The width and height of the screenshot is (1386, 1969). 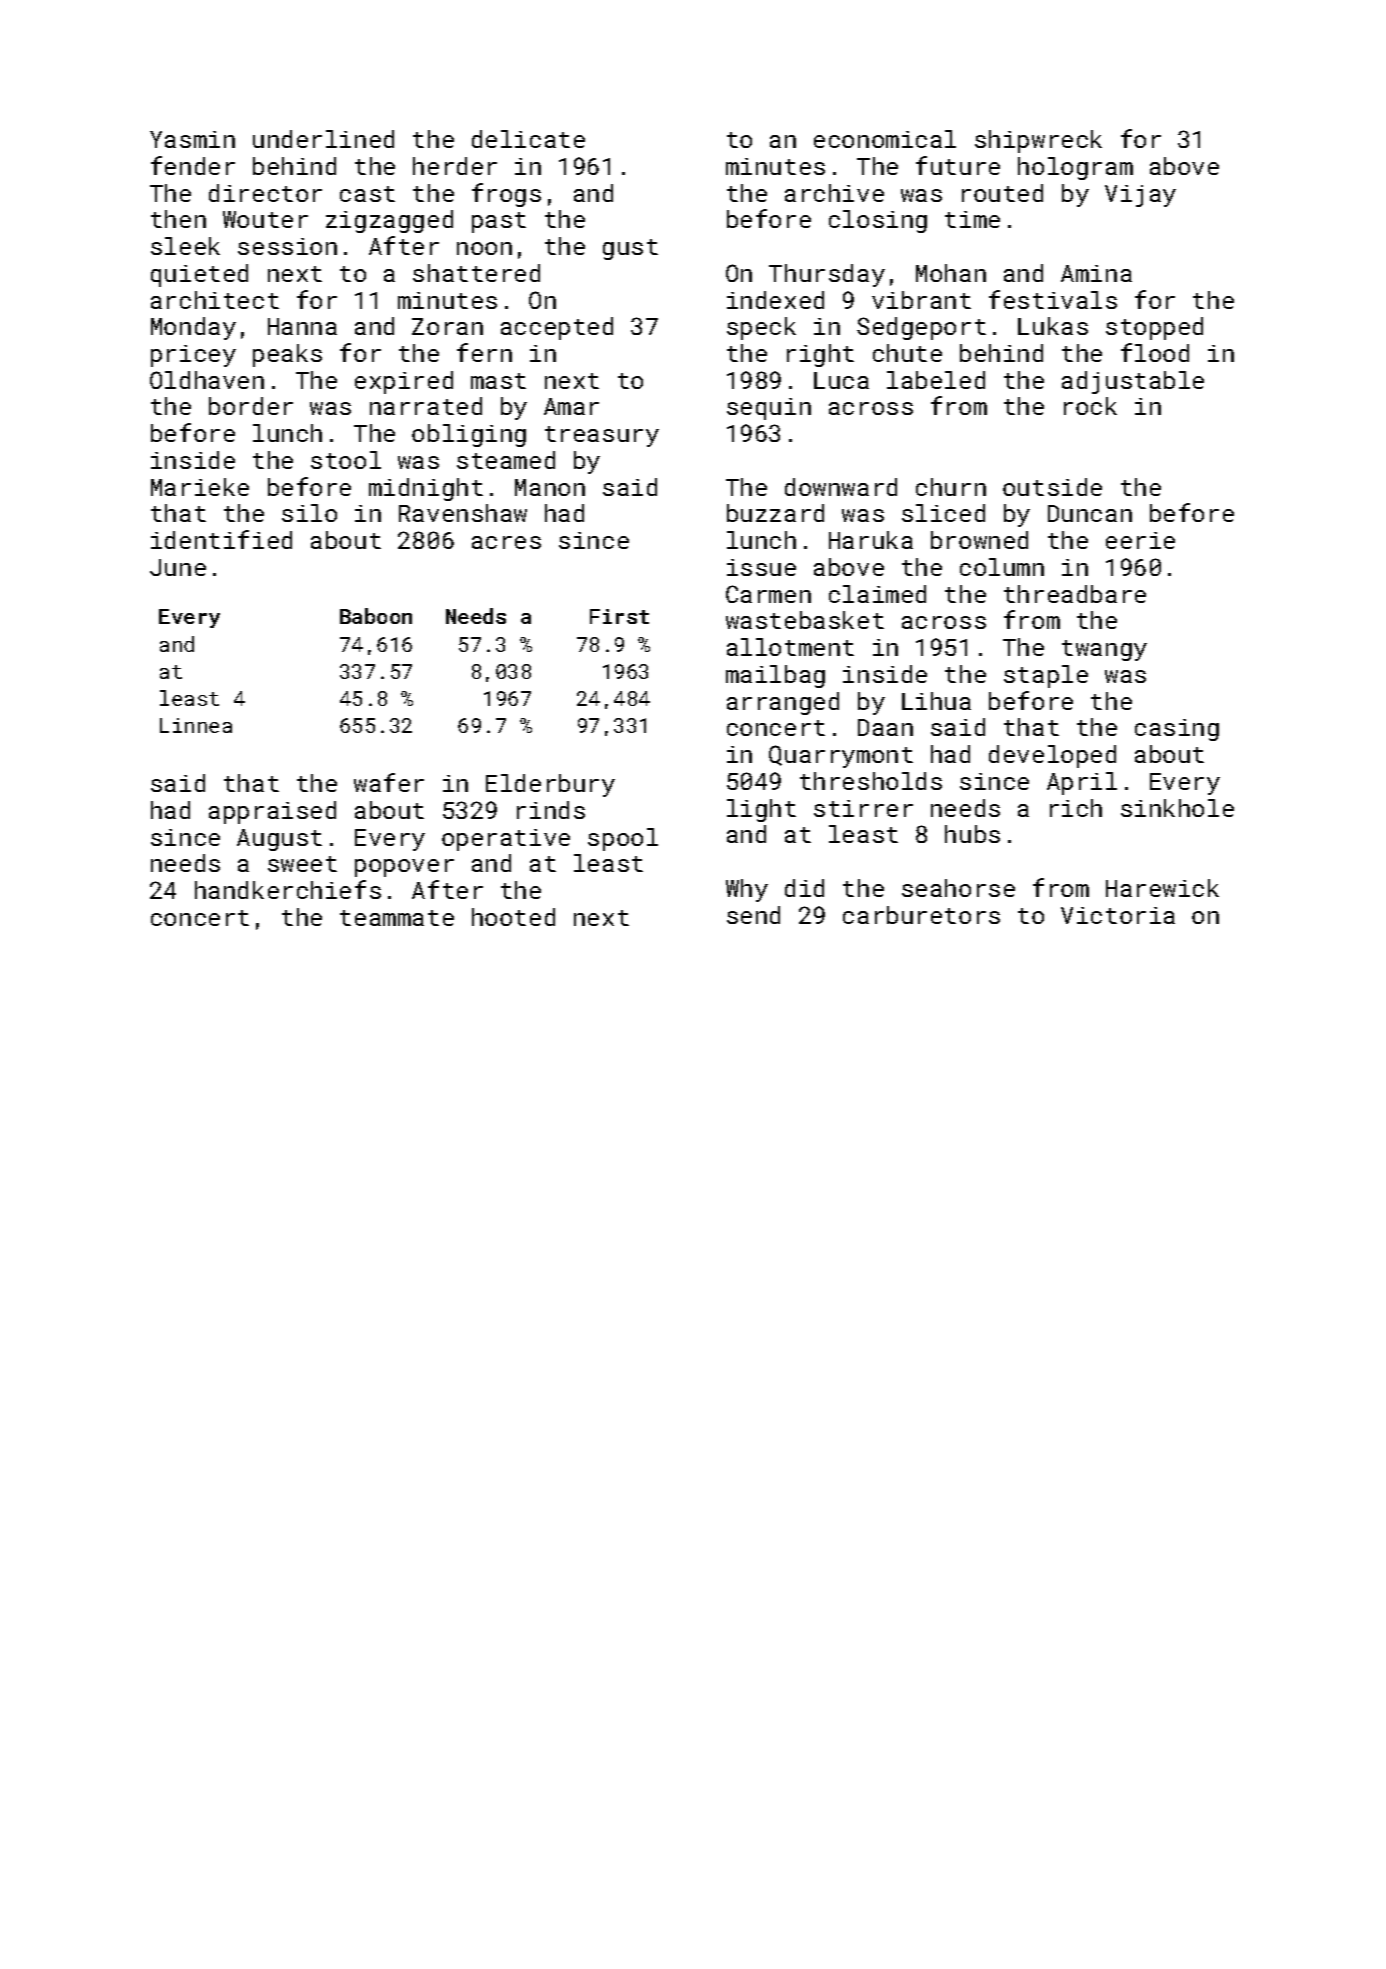 What do you see at coordinates (775, 676) in the screenshot?
I see `mailbag` at bounding box center [775, 676].
